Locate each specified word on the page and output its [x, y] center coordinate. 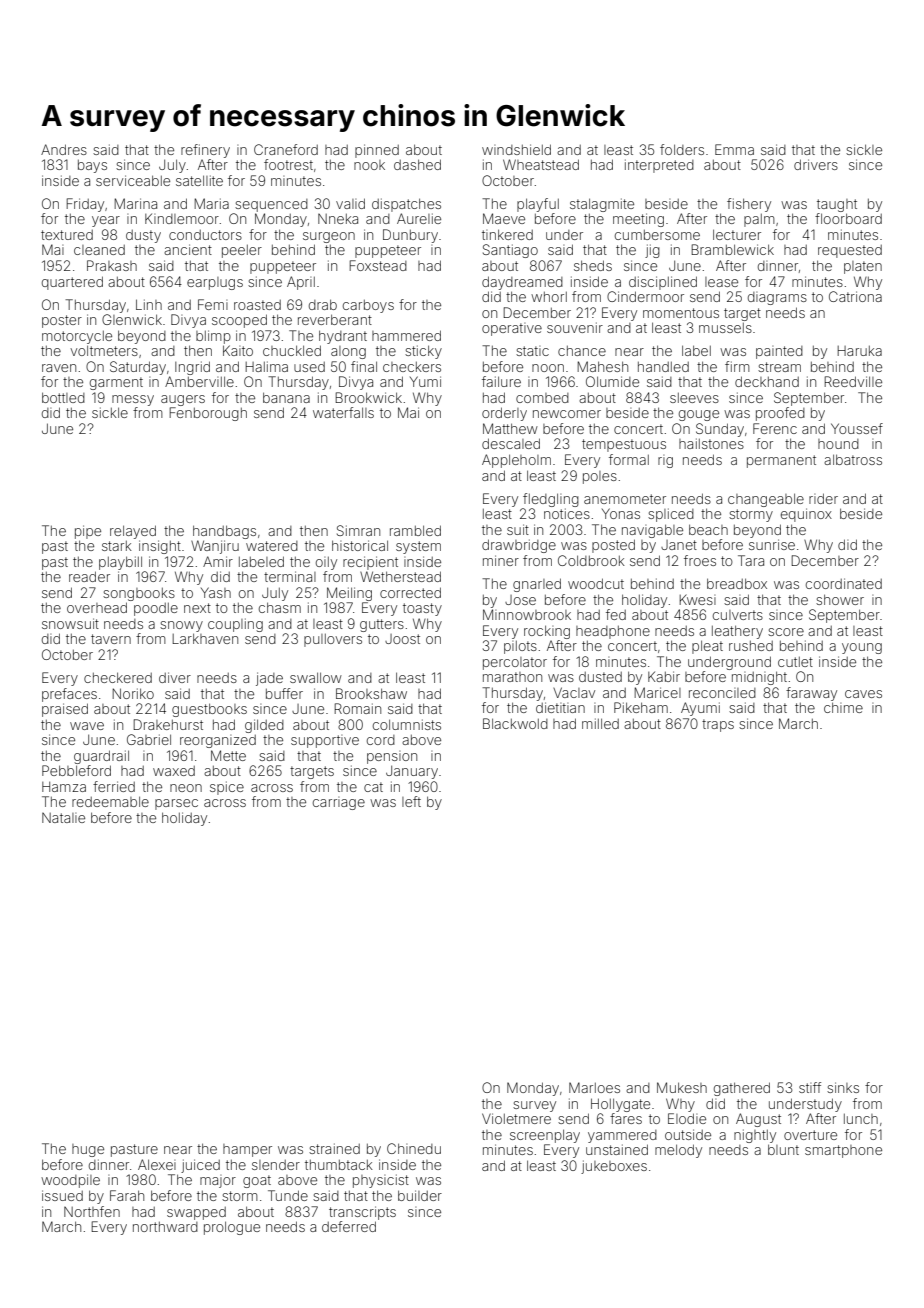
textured [67, 235]
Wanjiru [215, 547]
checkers [412, 367]
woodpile [70, 1181]
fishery [749, 205]
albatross [853, 459]
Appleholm [516, 461]
